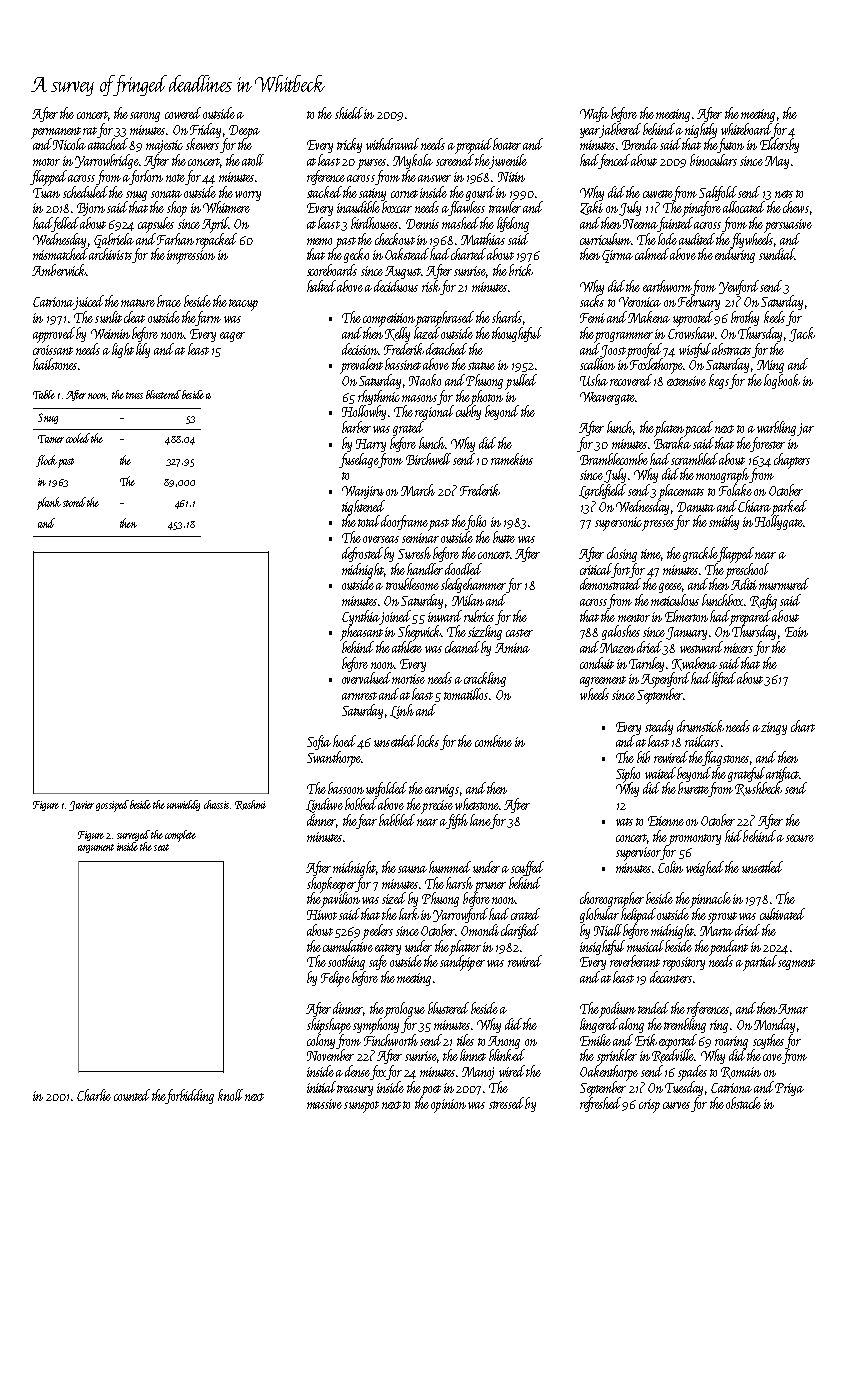 The width and height of the screenshot is (849, 1400). Describe the element at coordinates (44, 394) in the screenshot. I see `Table` at that location.
